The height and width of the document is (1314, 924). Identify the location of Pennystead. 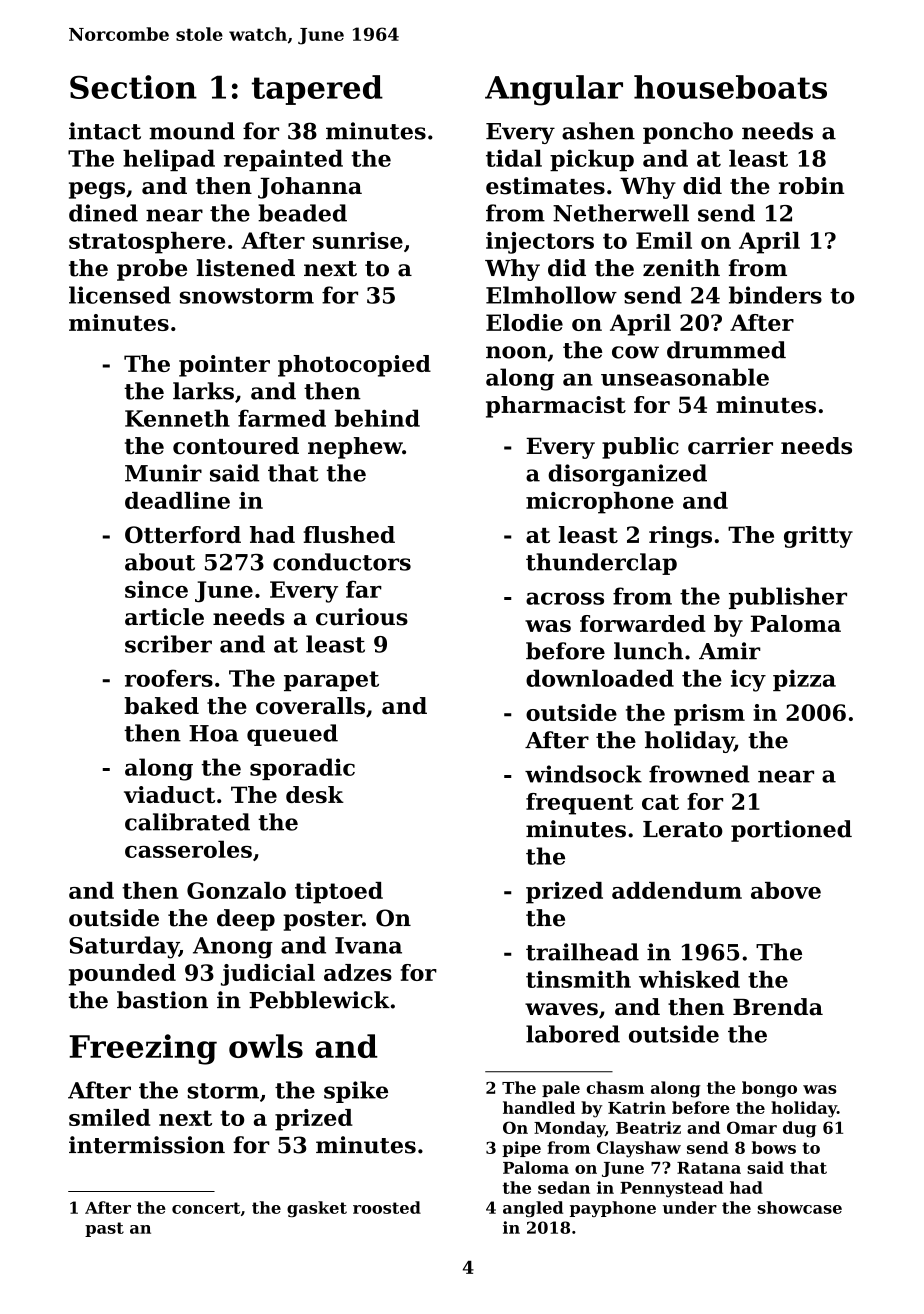
(671, 1189).
